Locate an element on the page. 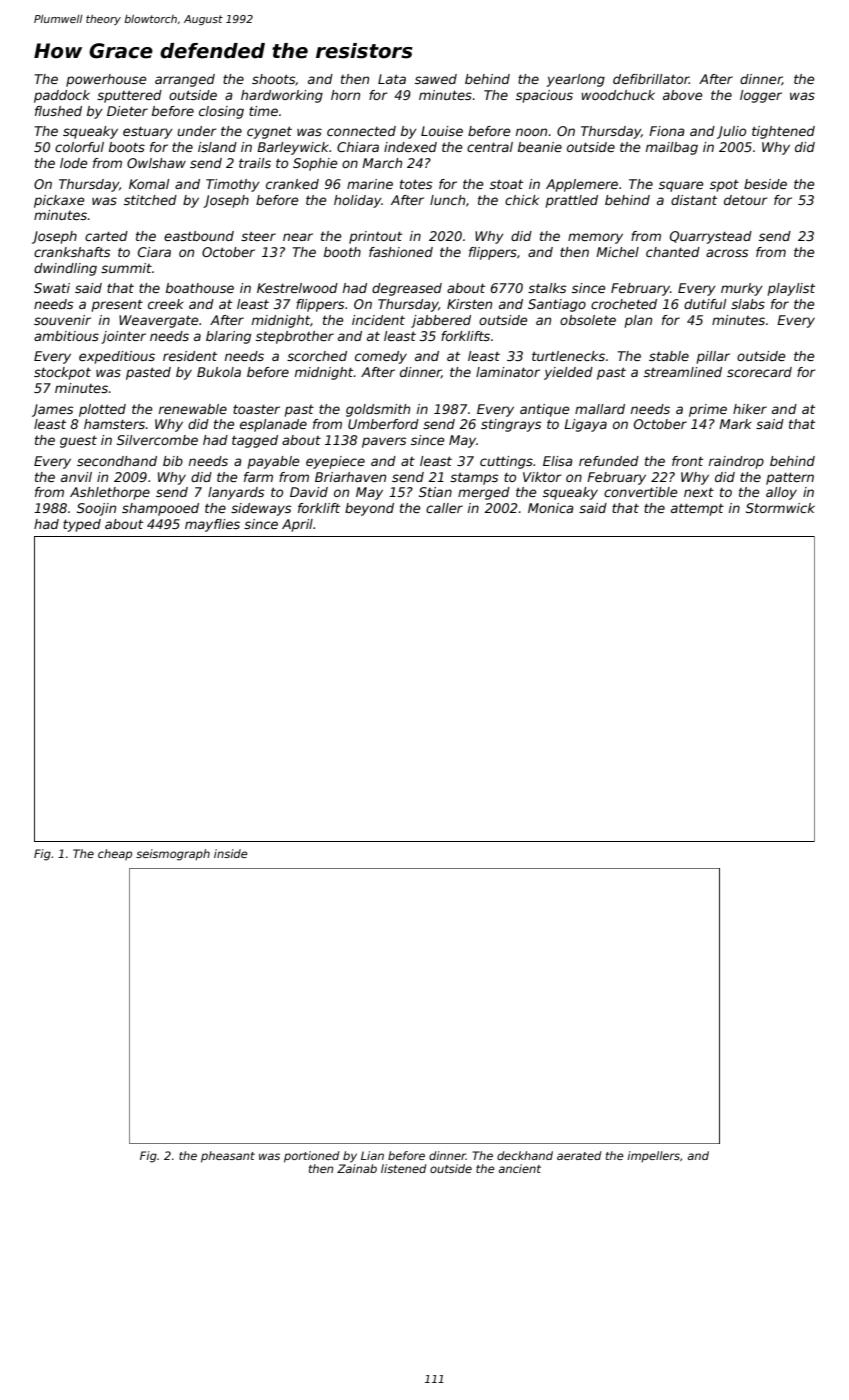  deckhand is located at coordinates (525, 1155).
